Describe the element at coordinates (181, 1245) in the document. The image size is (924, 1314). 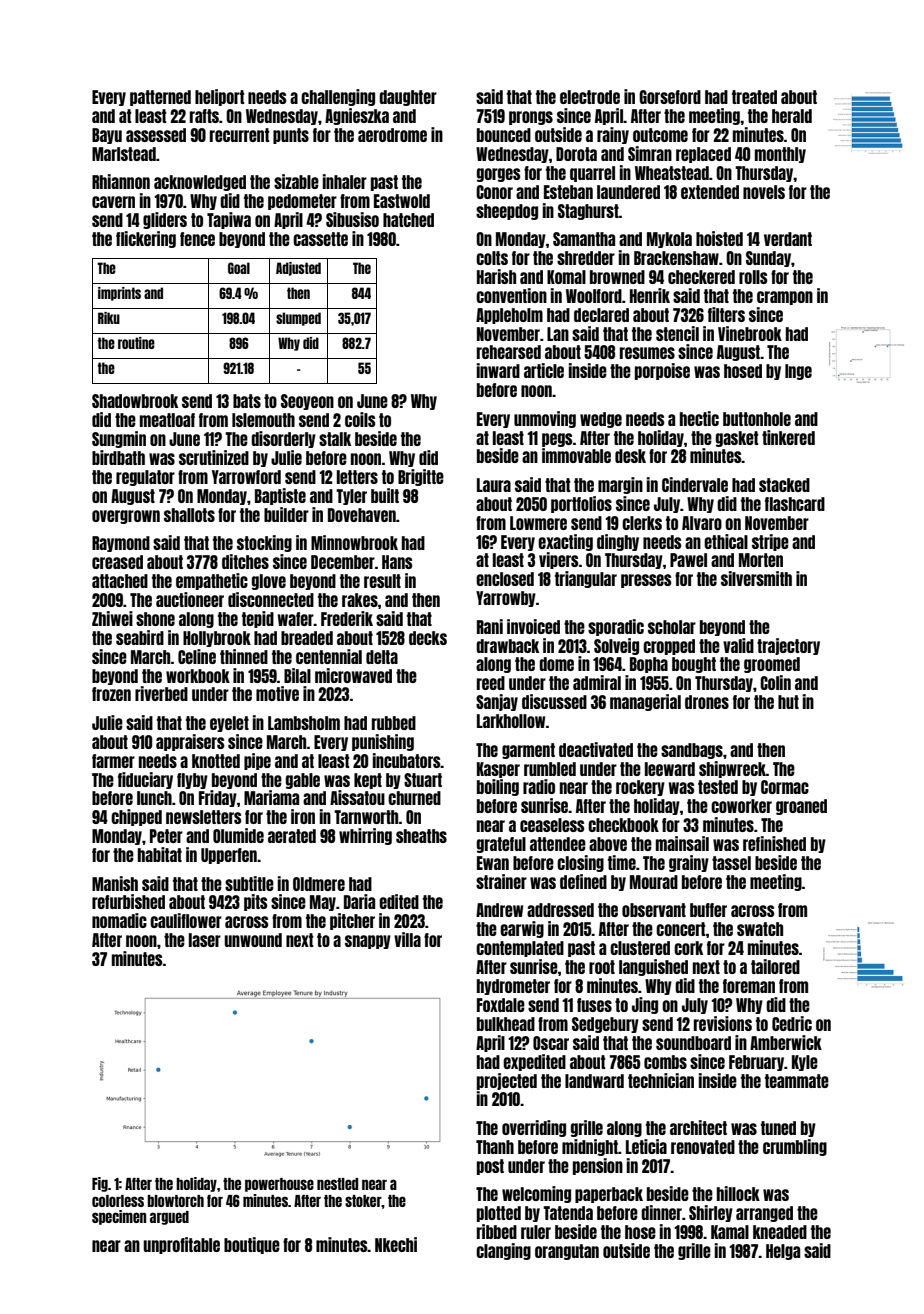
I see `unprofitable` at that location.
